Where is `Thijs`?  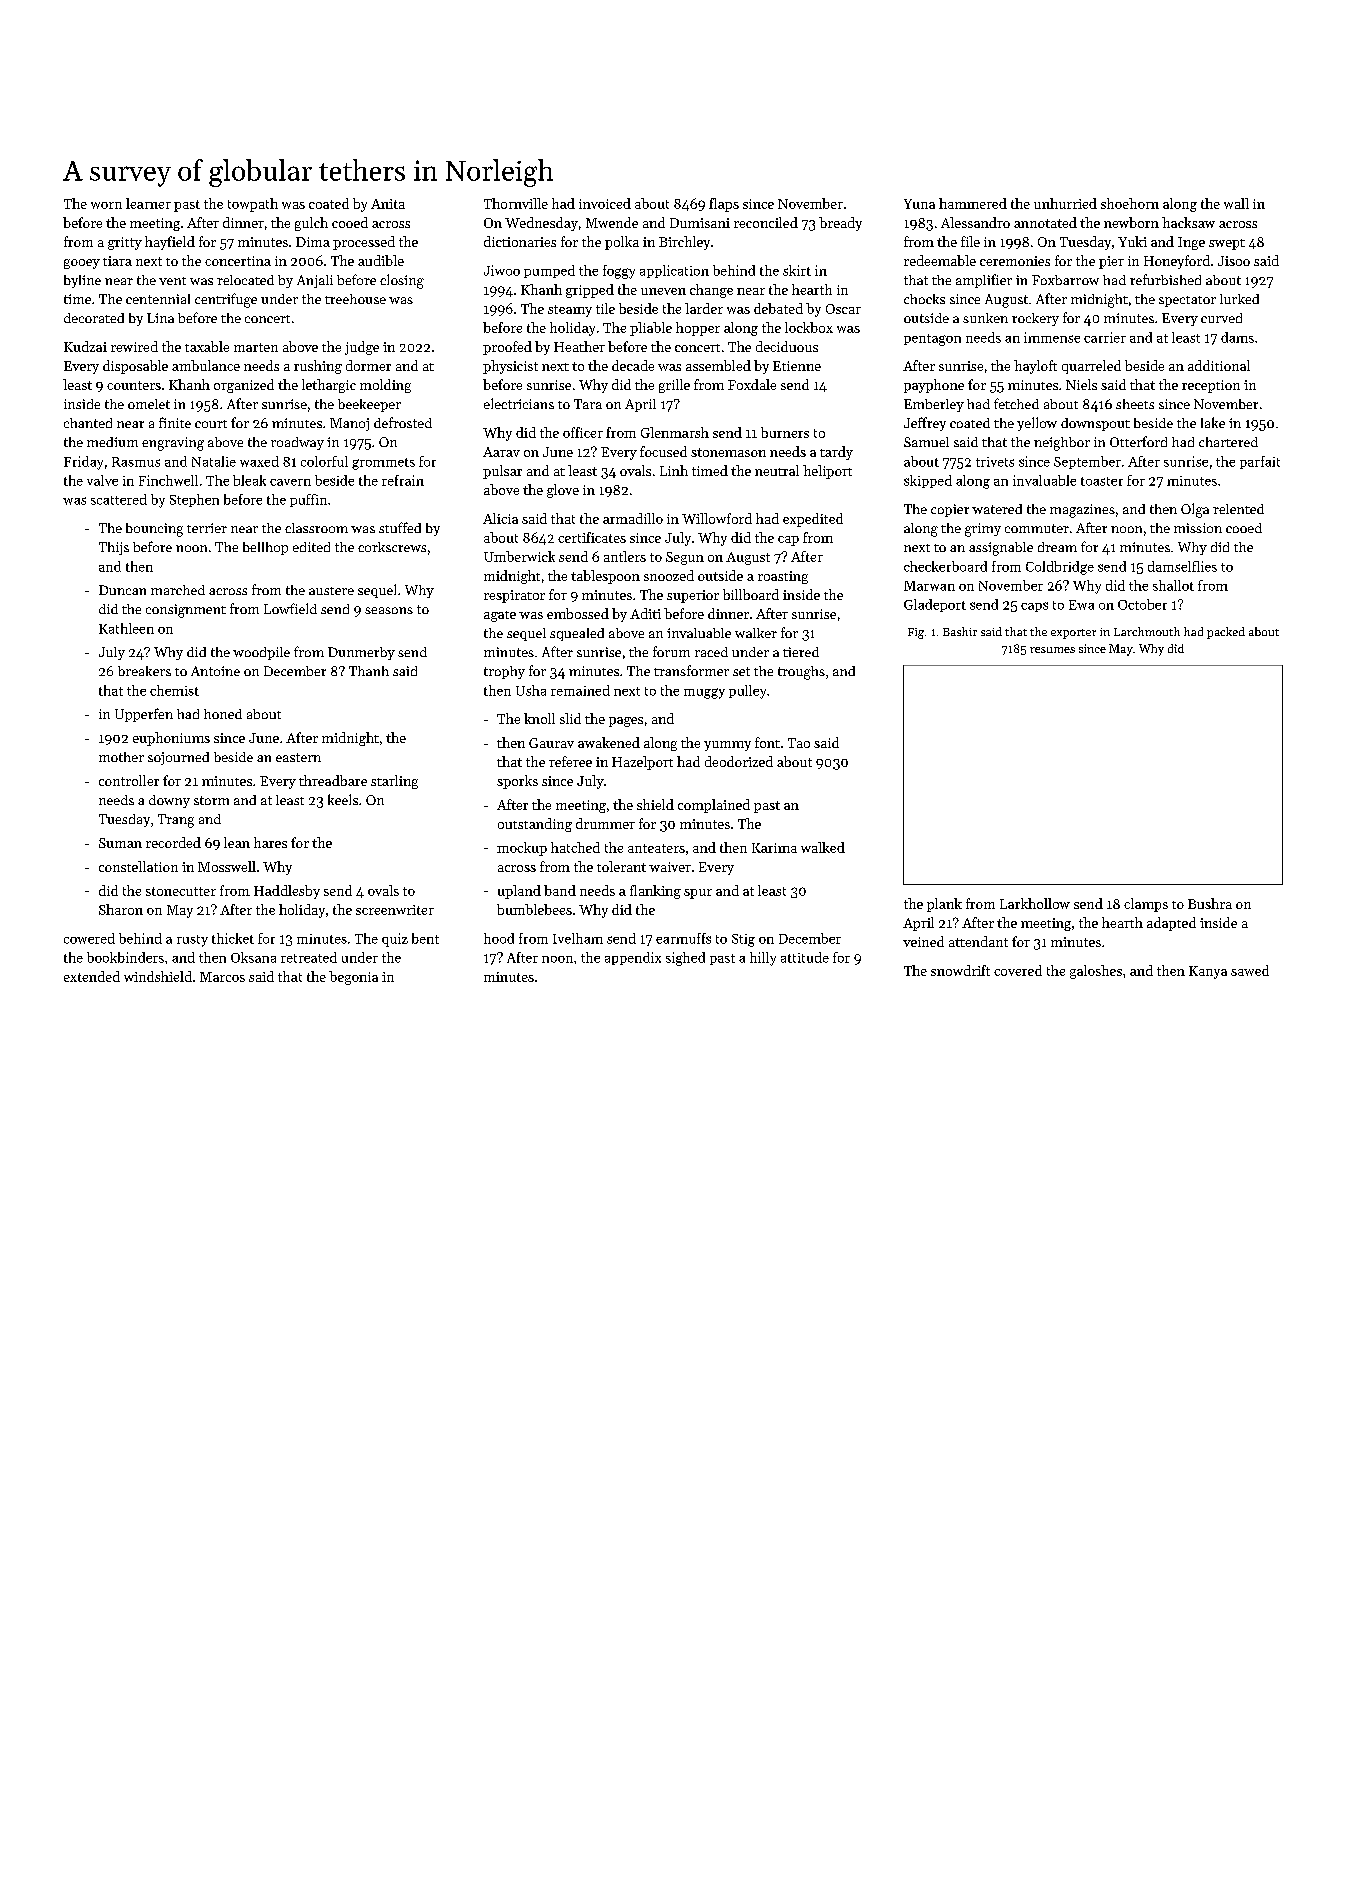
Thijs is located at coordinates (114, 548).
